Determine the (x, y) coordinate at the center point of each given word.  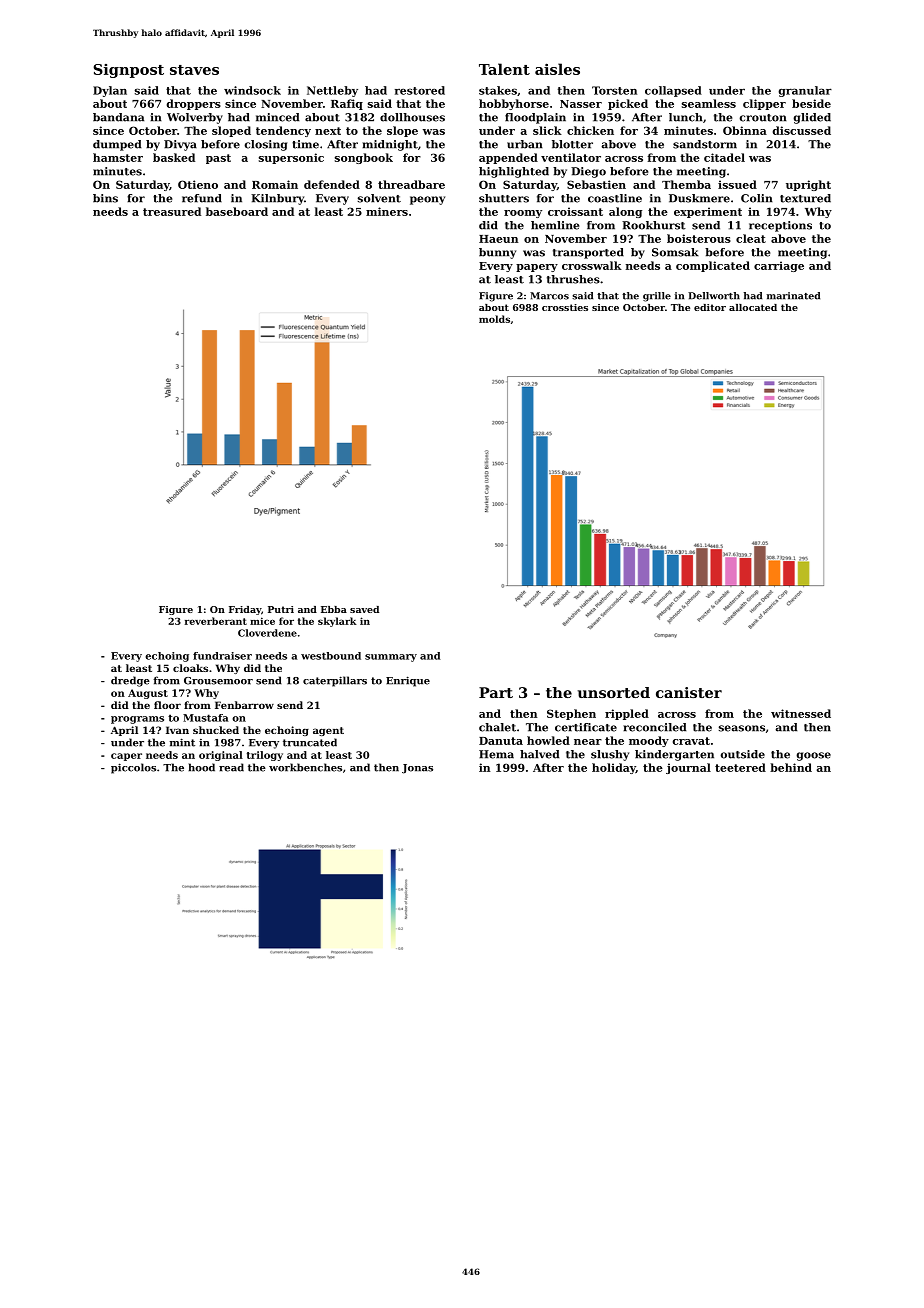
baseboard (237, 211)
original (221, 756)
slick (547, 130)
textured (805, 198)
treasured (172, 211)
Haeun (499, 239)
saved (364, 609)
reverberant (216, 621)
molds (494, 319)
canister (689, 692)
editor (710, 307)
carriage (779, 266)
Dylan (110, 91)
